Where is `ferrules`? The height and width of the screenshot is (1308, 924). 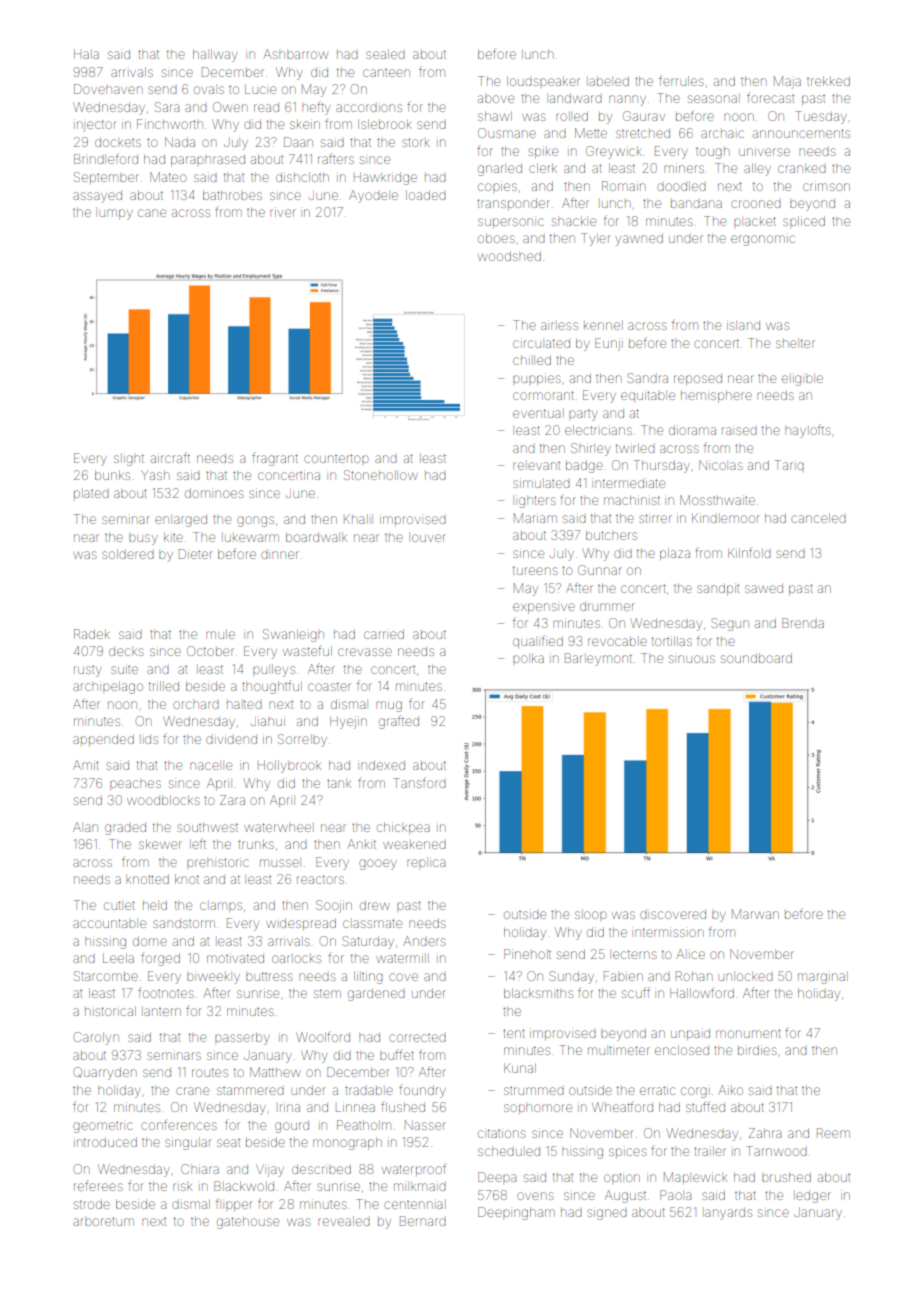 ferrules is located at coordinates (681, 80).
